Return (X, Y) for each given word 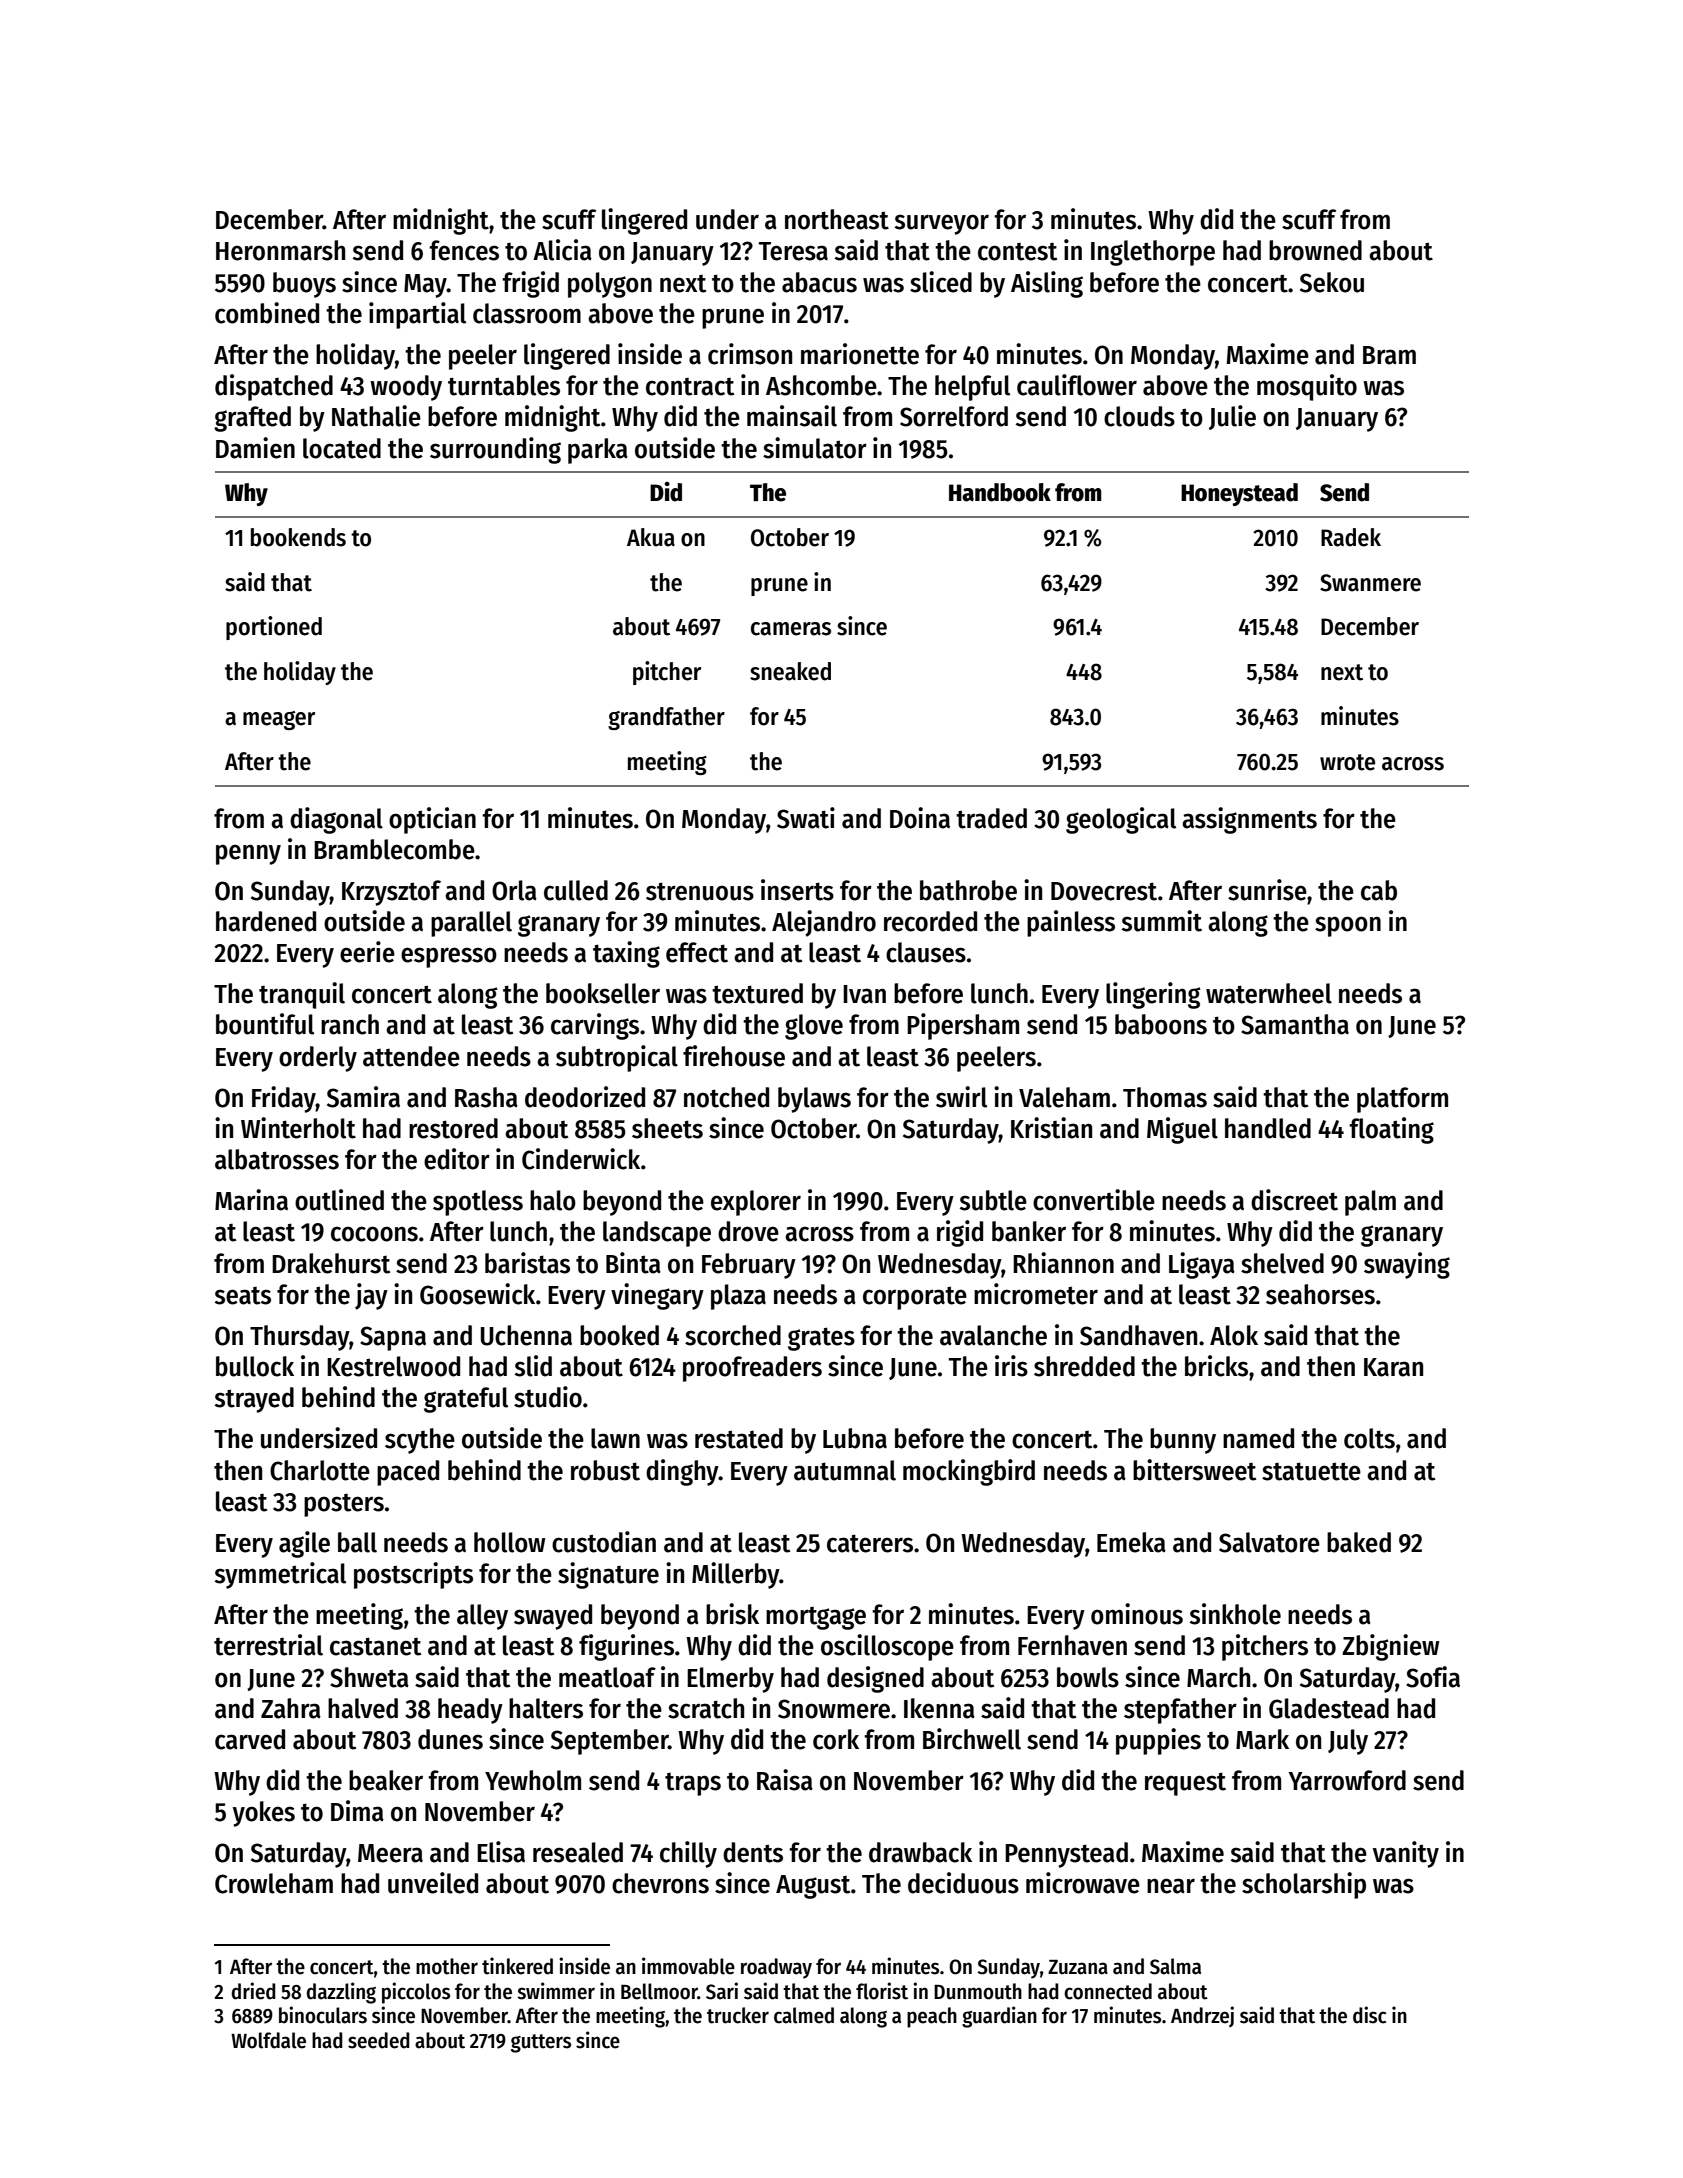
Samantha (1295, 1024)
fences (464, 250)
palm (1370, 1203)
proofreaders (752, 1369)
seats (243, 1296)
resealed (578, 1852)
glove (814, 1027)
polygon (610, 285)
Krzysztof (391, 893)
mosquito (1307, 387)
